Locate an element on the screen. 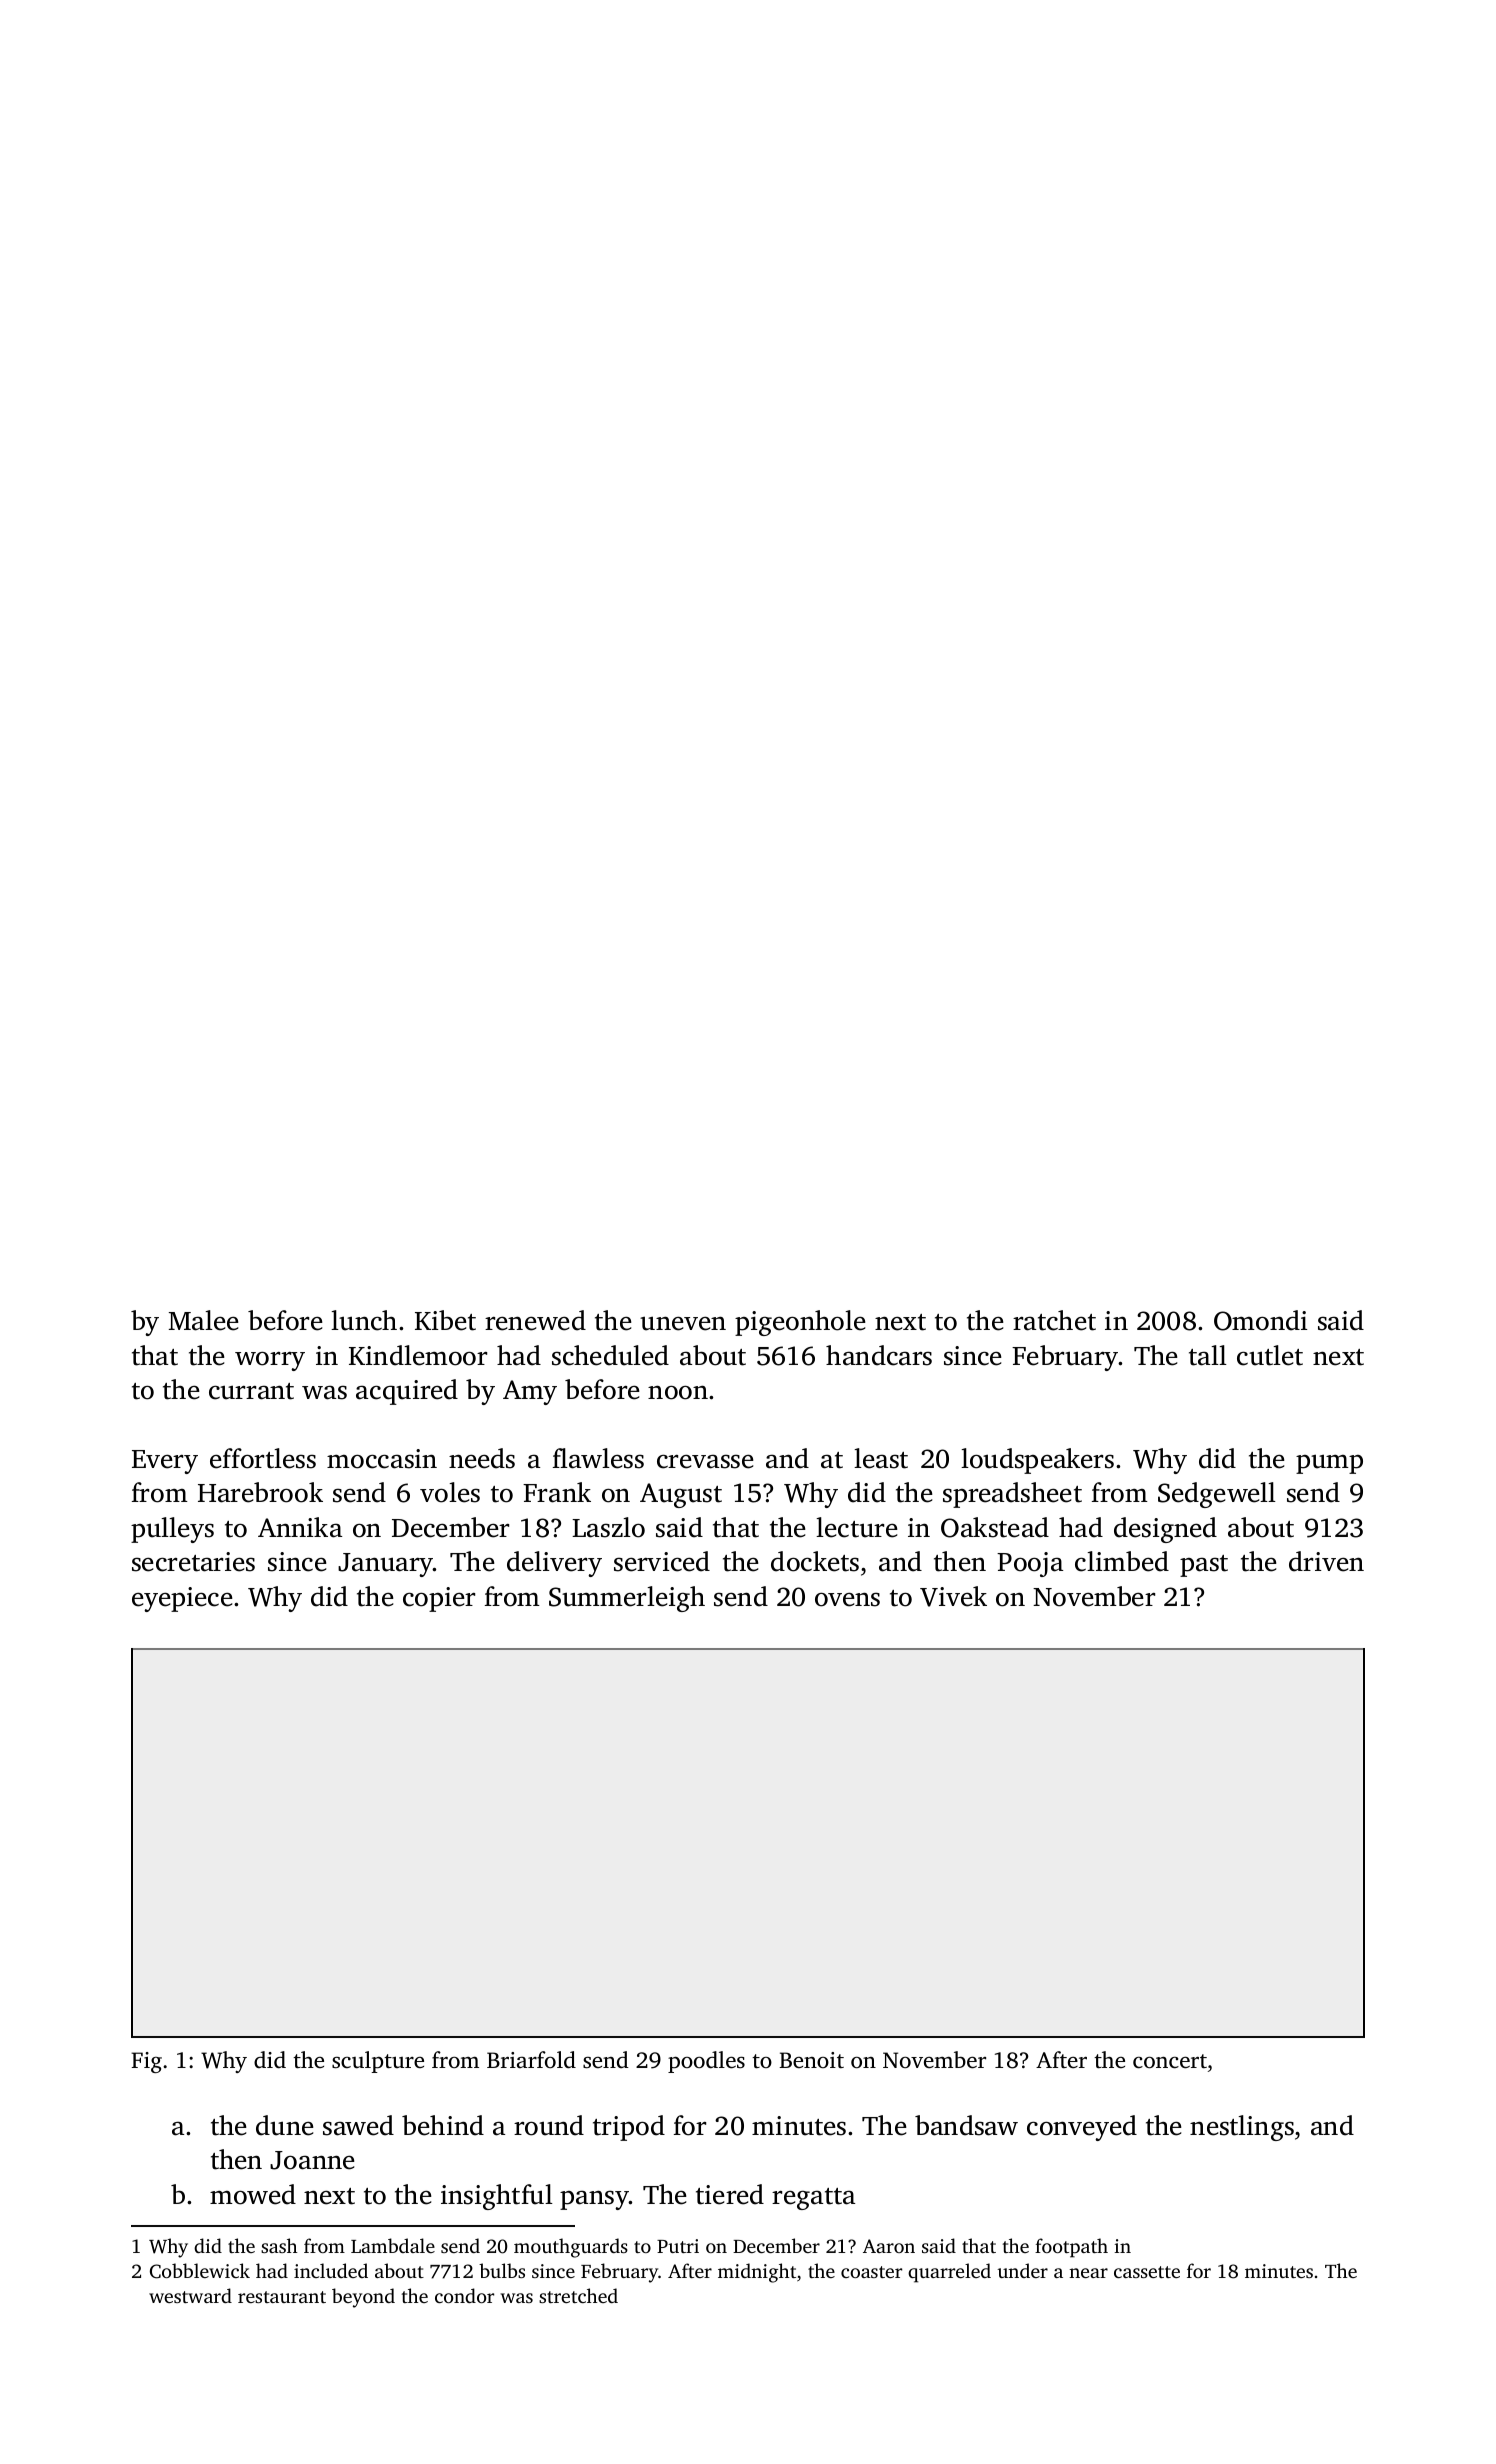  westward is located at coordinates (190, 2295).
